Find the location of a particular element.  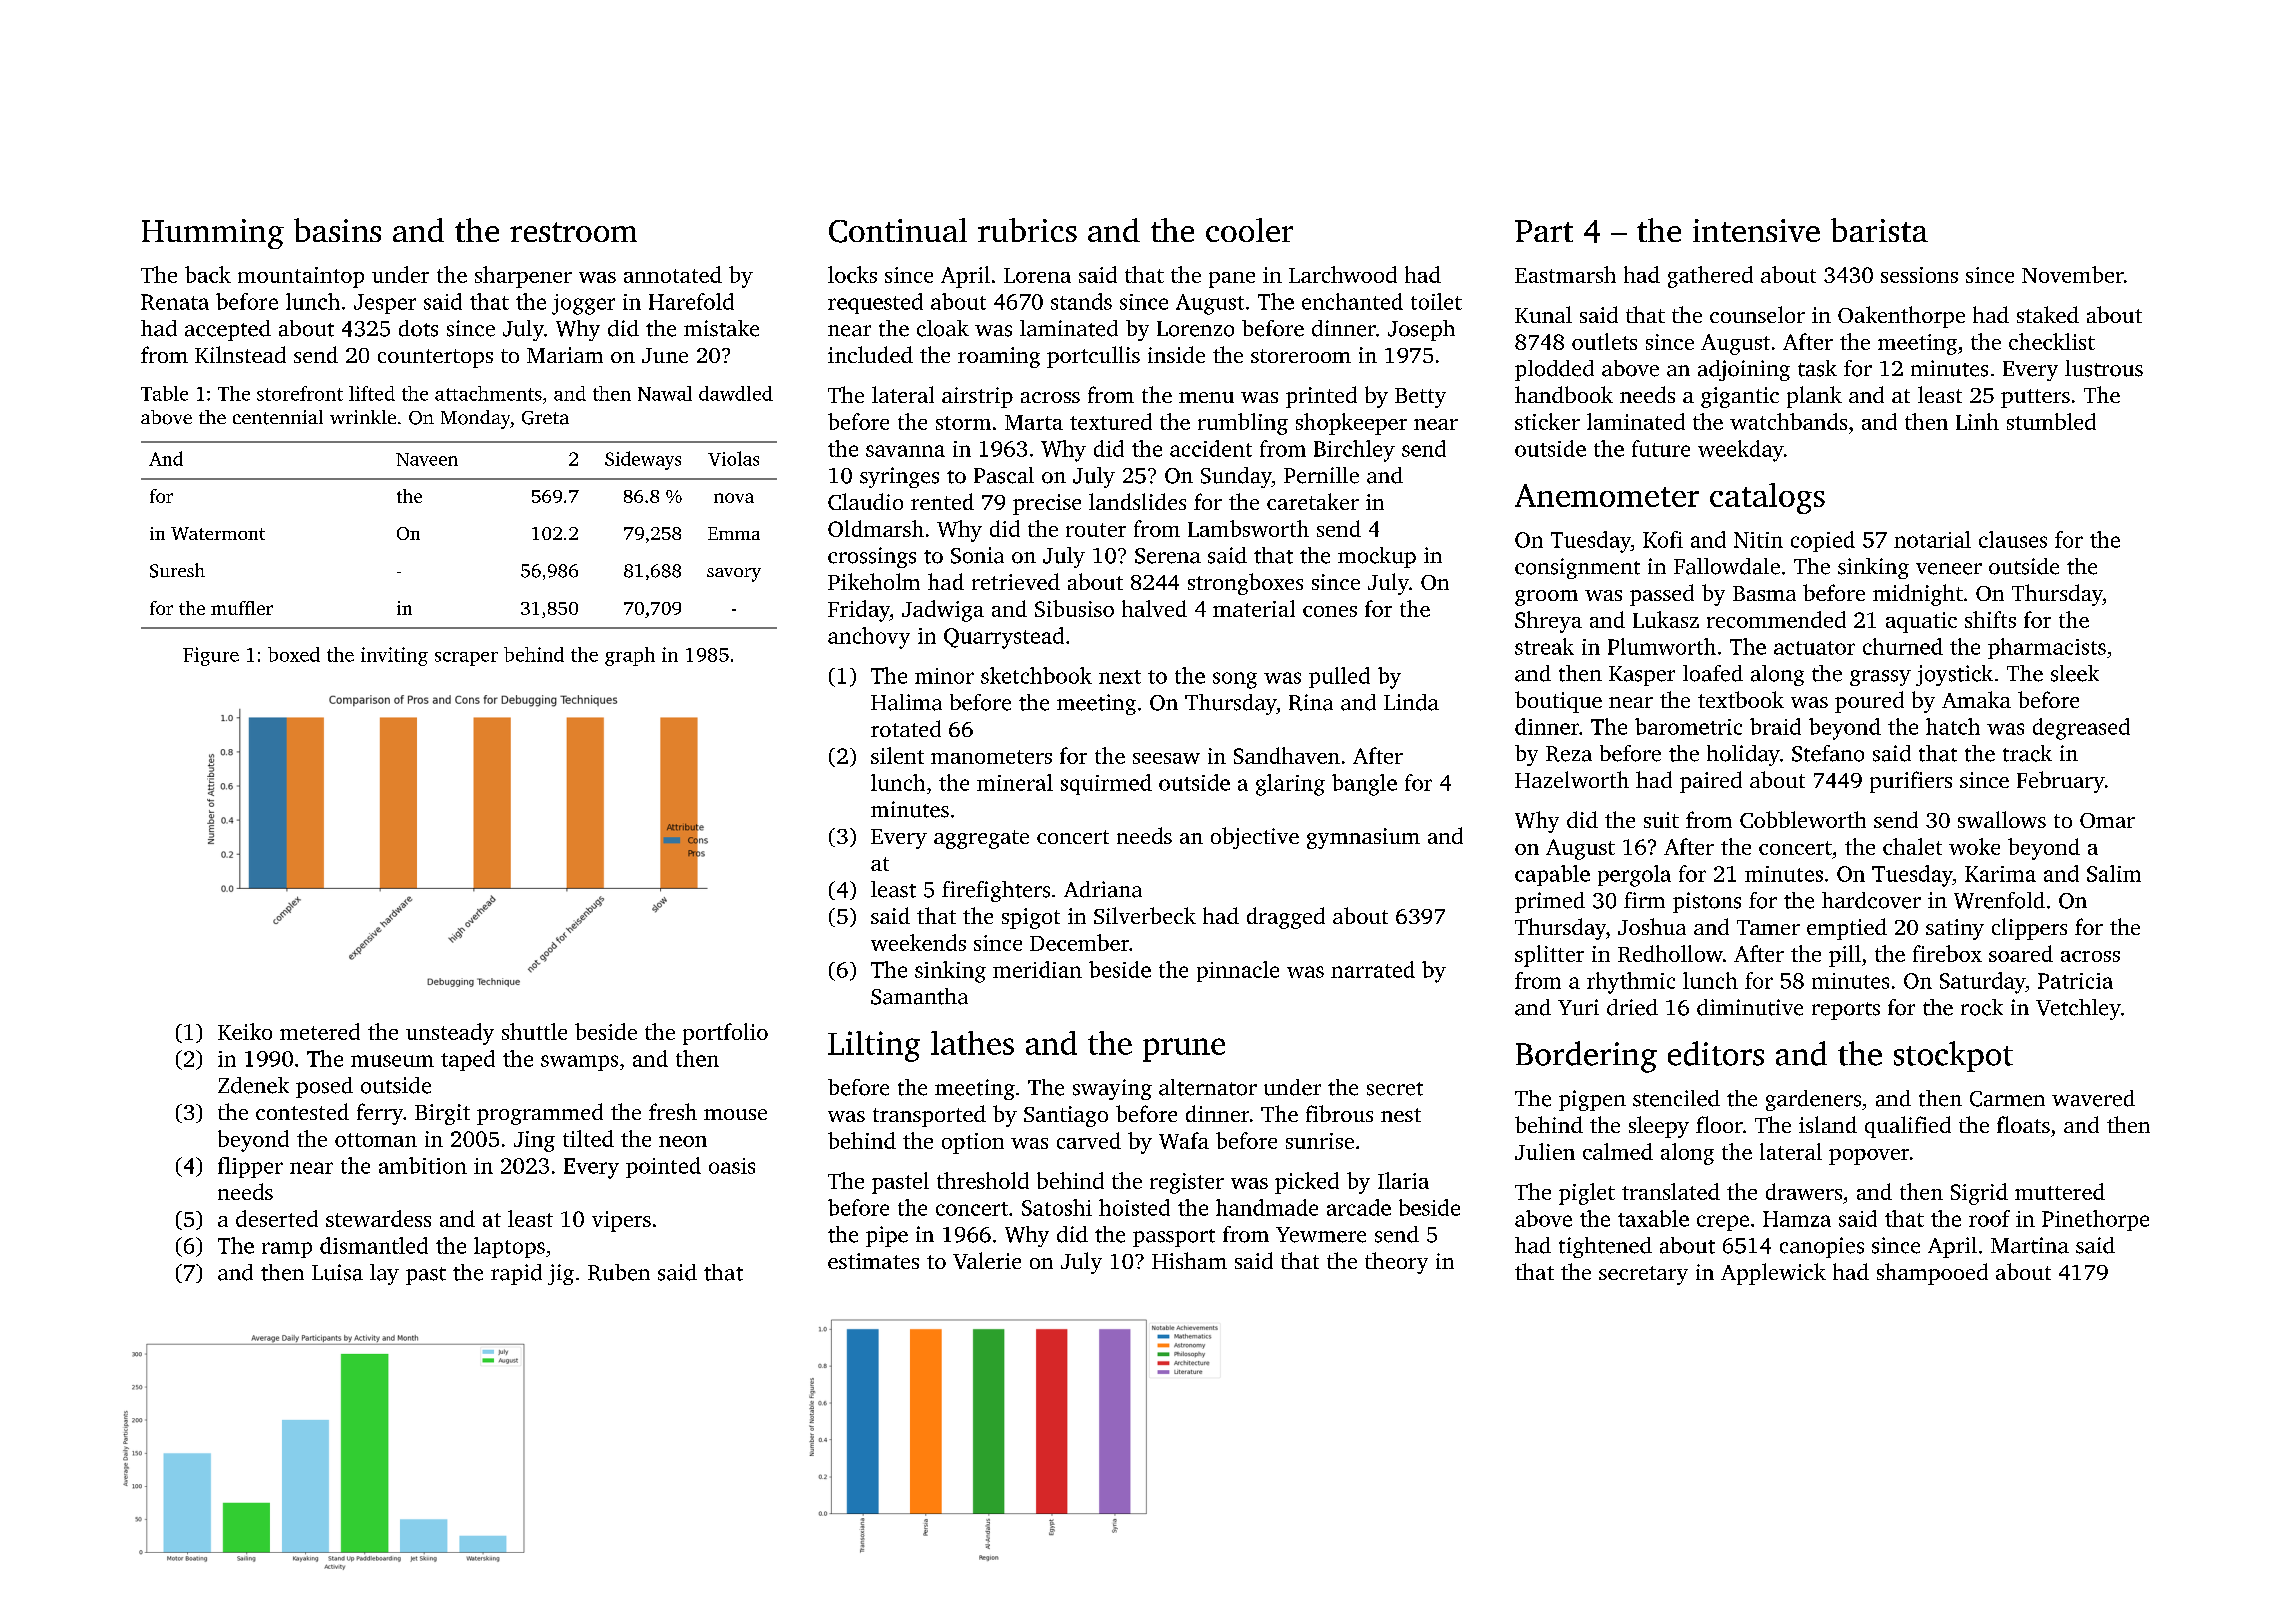

silent is located at coordinates (897, 755).
